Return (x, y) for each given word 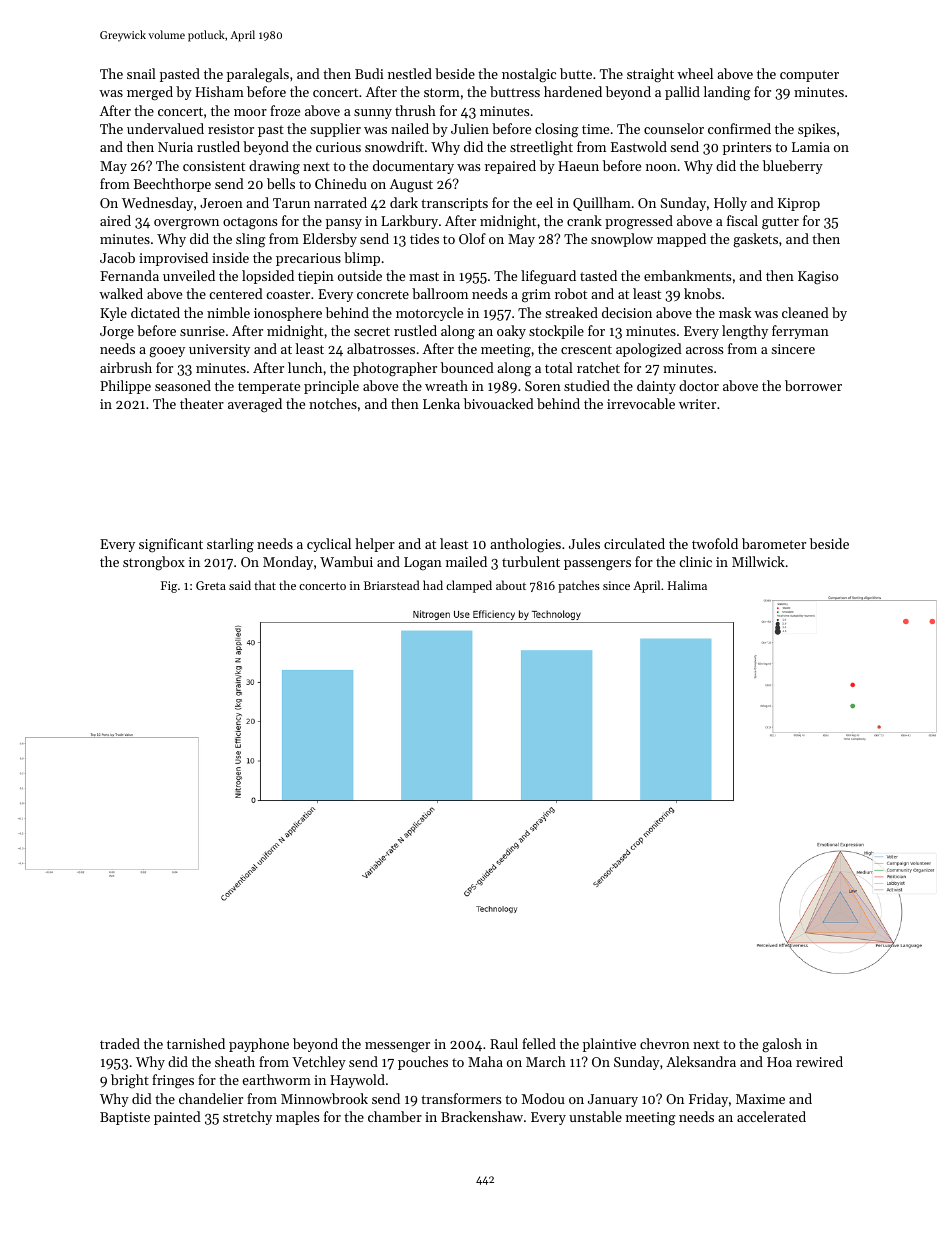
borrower (813, 385)
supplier (335, 130)
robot (571, 293)
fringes (173, 1081)
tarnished (196, 1043)
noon (661, 167)
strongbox (154, 563)
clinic (695, 561)
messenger (397, 1047)
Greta (211, 585)
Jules (584, 543)
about (511, 585)
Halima (687, 585)
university (219, 350)
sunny (373, 114)
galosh (782, 1045)
